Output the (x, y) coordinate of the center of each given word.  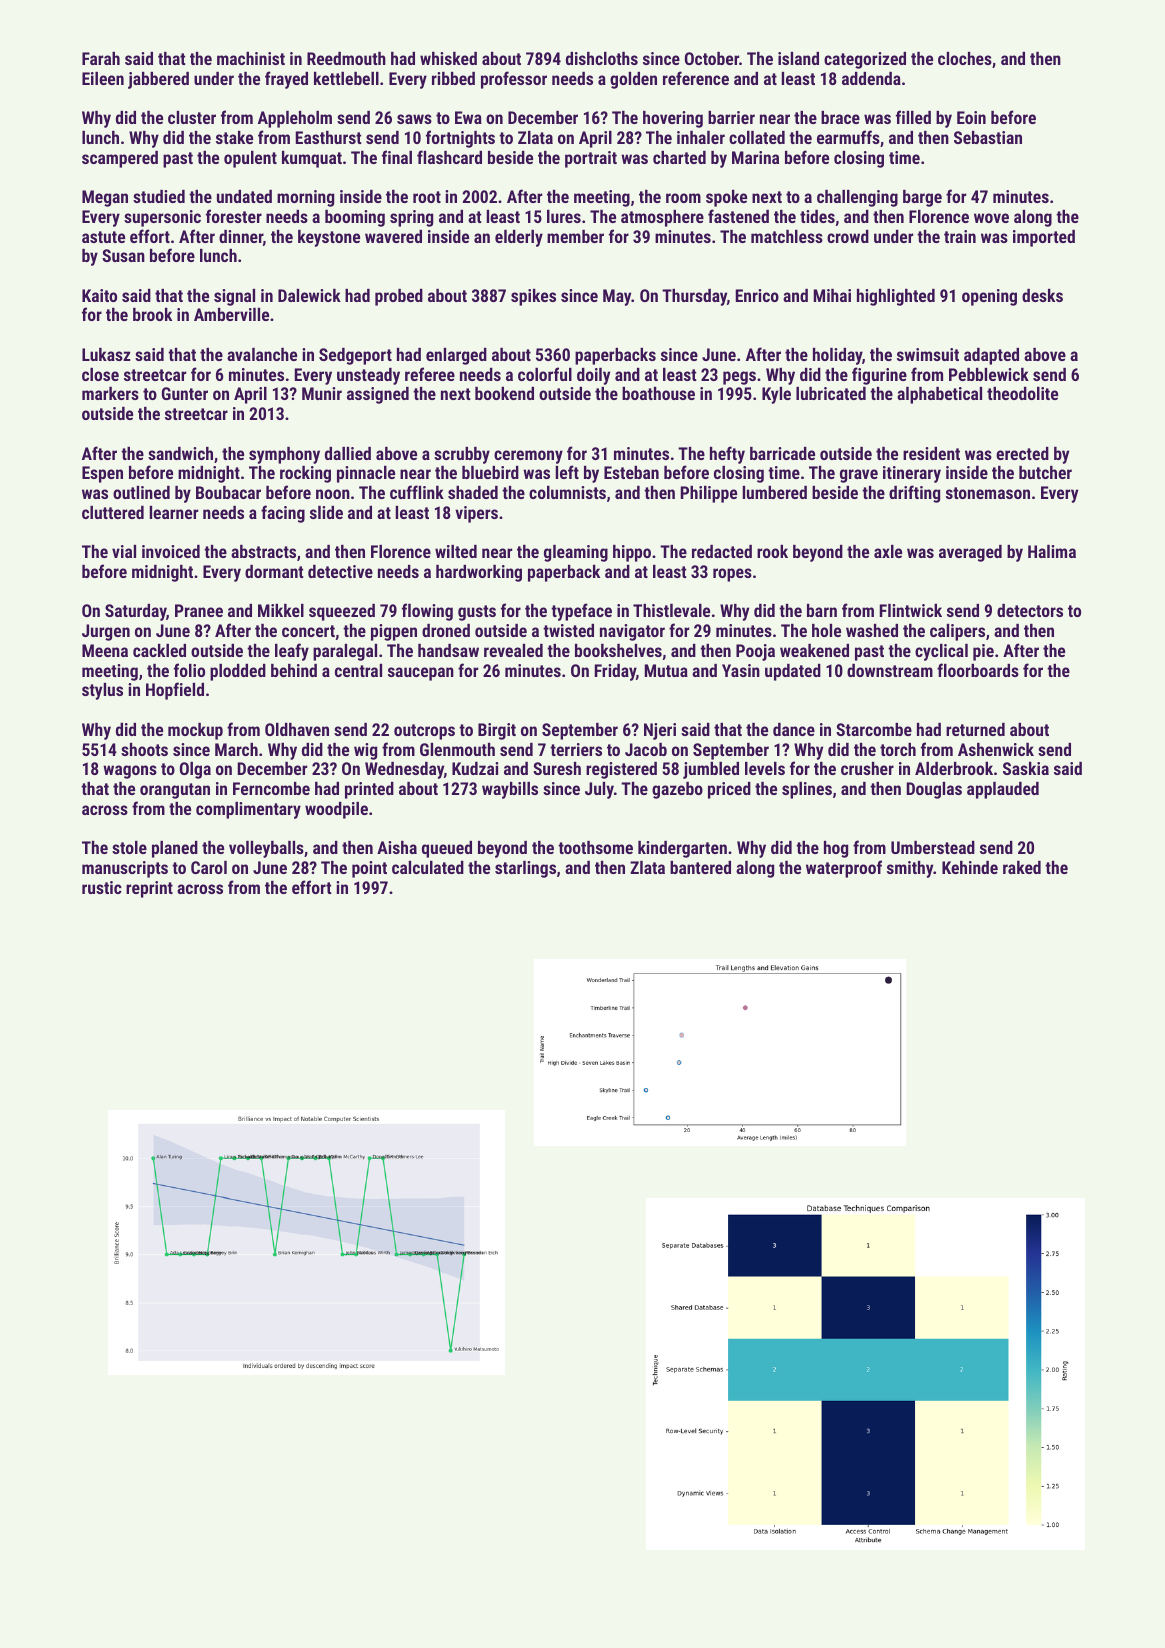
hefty (727, 455)
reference (696, 78)
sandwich (180, 453)
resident (931, 453)
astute (103, 237)
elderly (519, 238)
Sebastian (988, 137)
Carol (209, 867)
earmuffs (848, 137)
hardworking (479, 573)
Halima (1052, 551)
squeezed (342, 612)
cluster (192, 117)
